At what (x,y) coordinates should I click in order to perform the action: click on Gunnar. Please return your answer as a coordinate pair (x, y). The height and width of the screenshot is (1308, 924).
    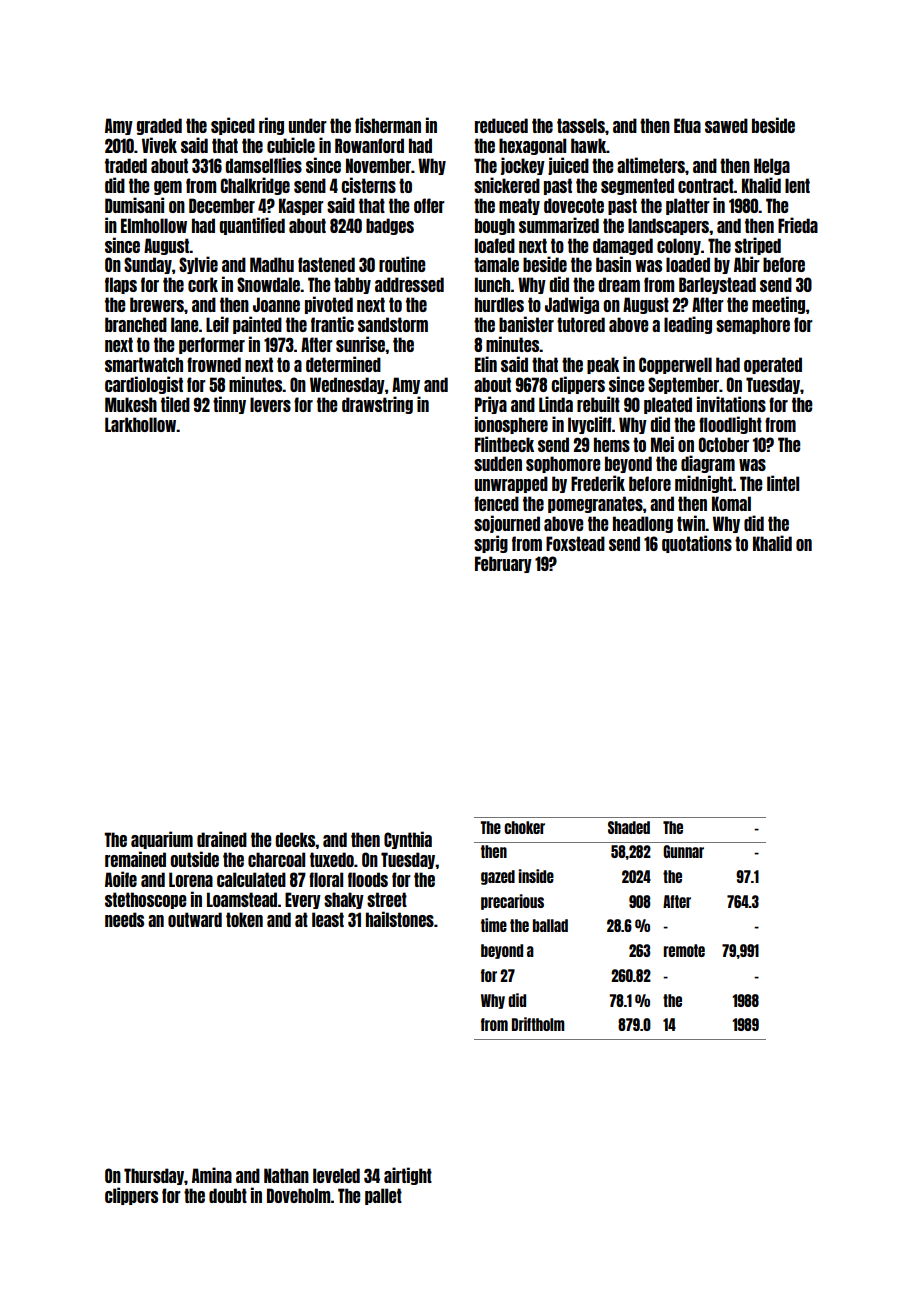
    Looking at the image, I should click on (683, 851).
